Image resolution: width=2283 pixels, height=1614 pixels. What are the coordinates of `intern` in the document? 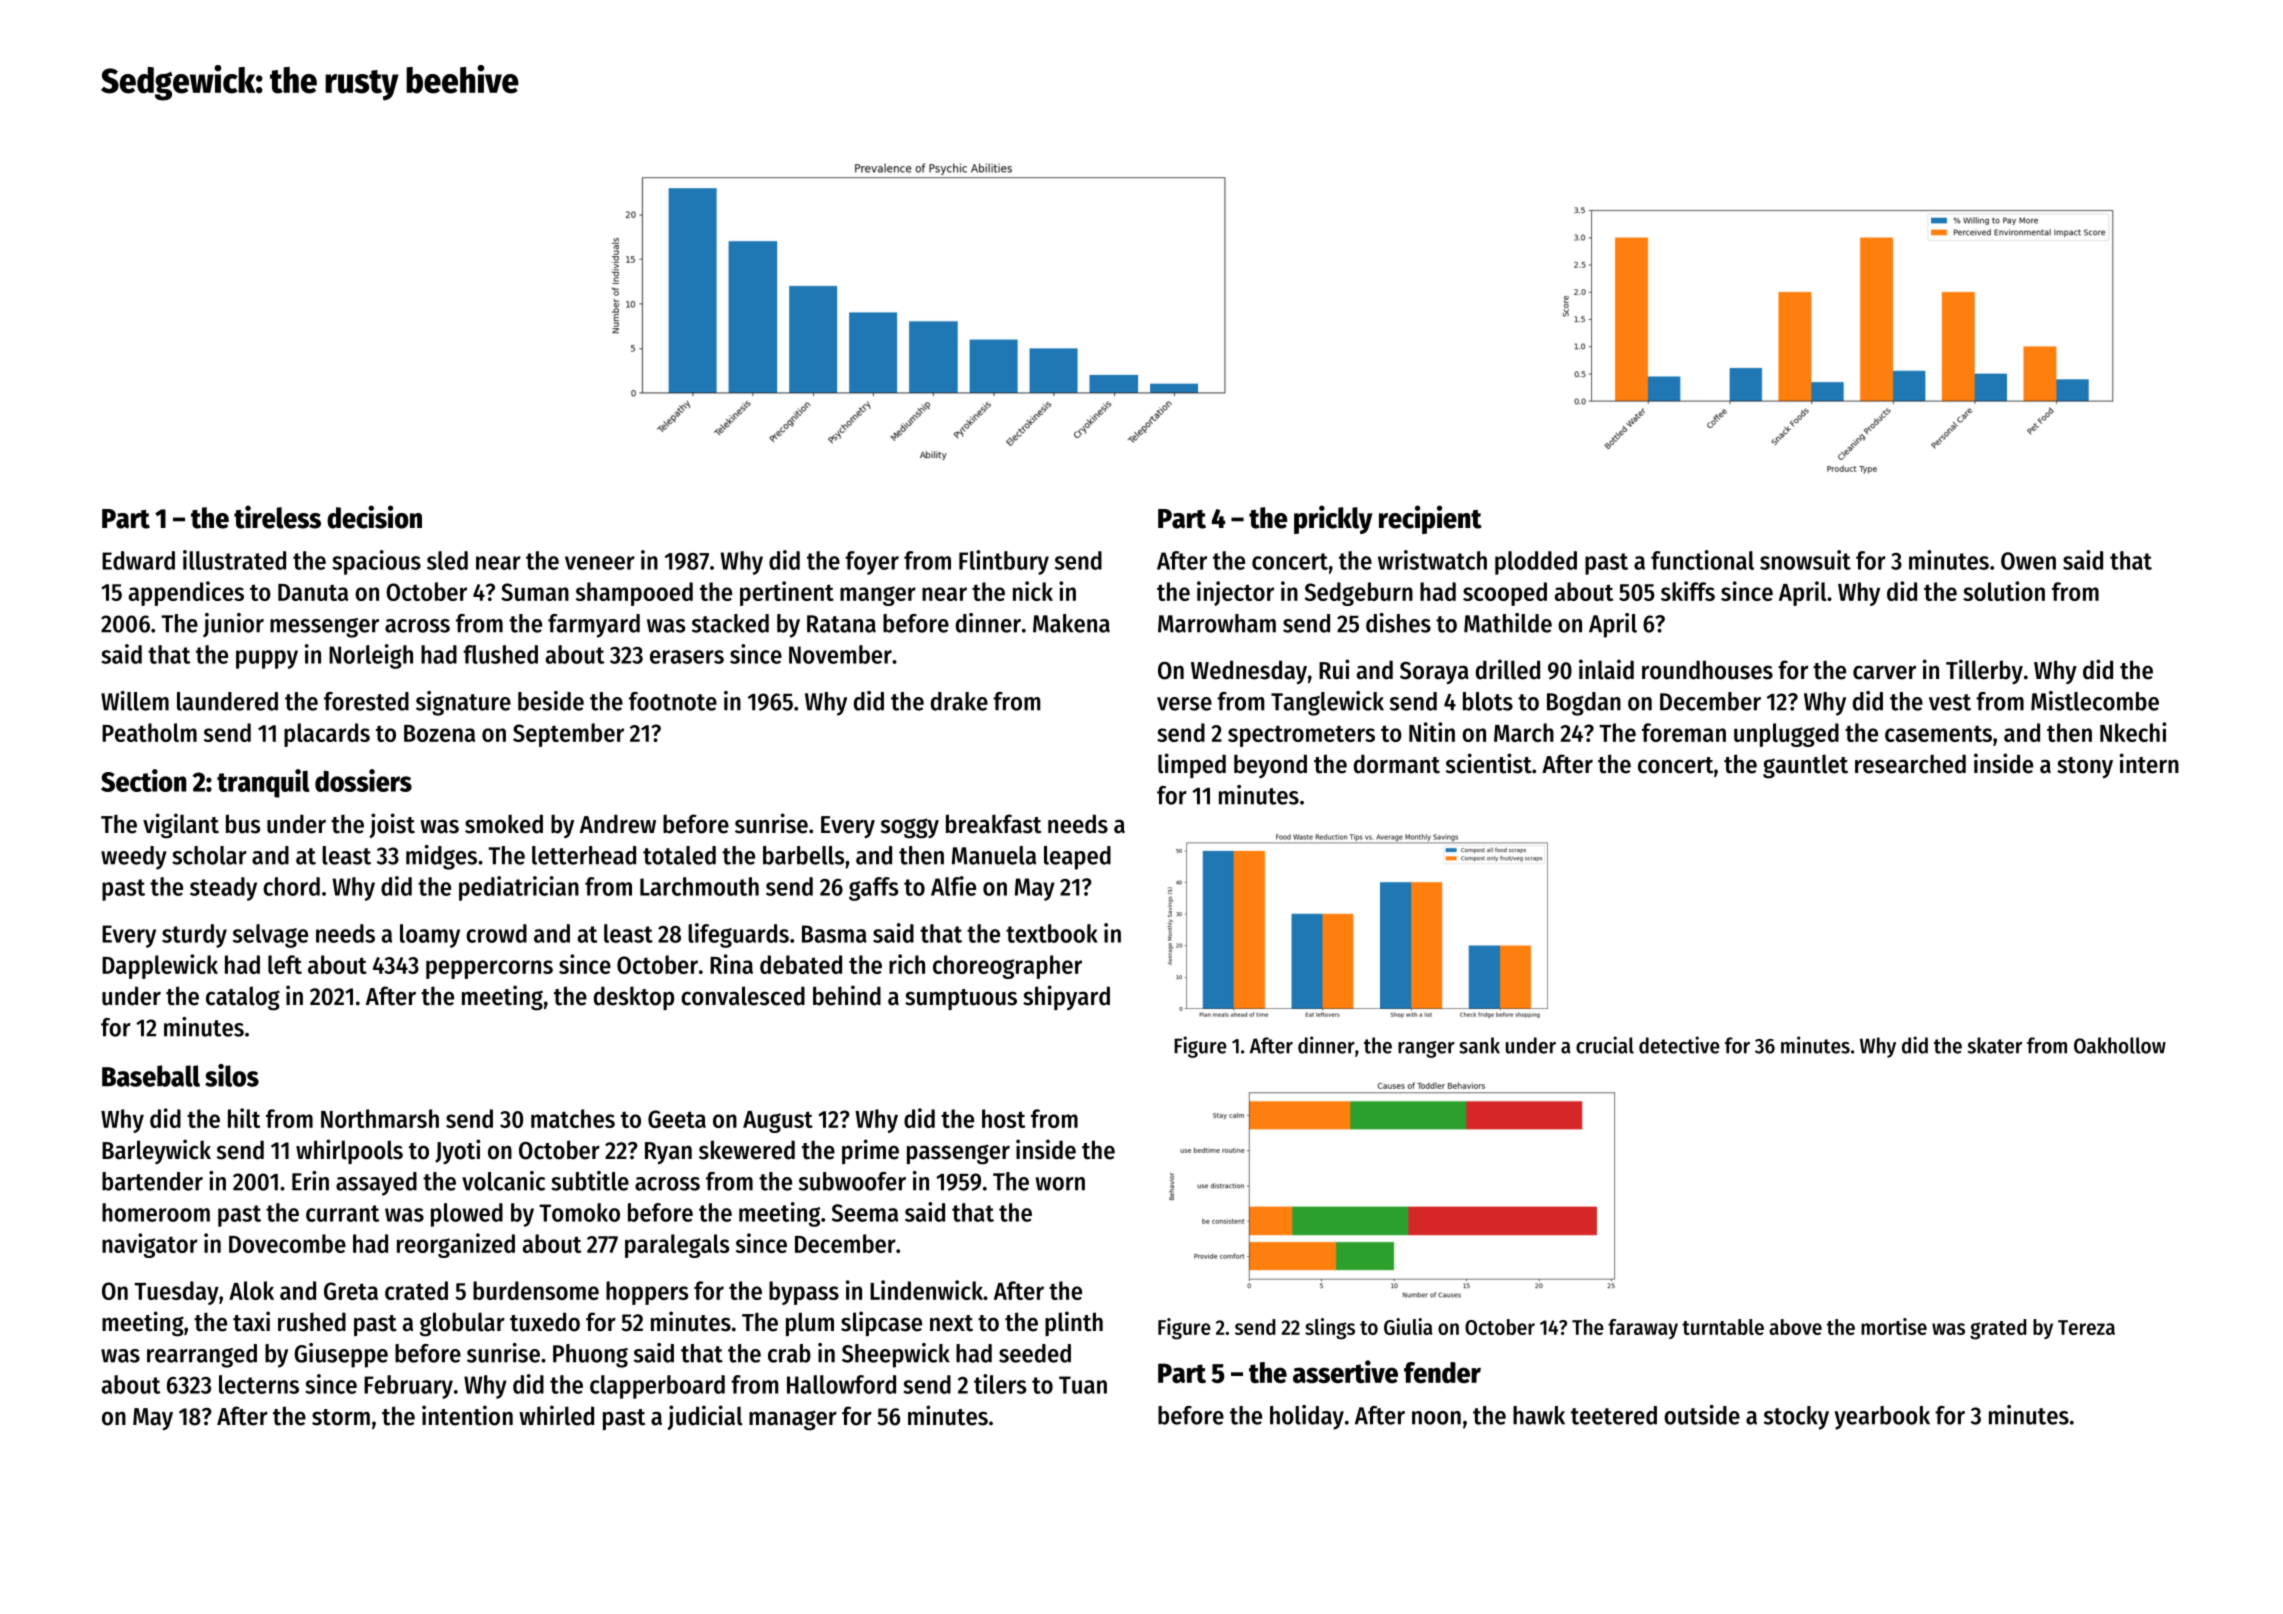 It's located at (2149, 763).
